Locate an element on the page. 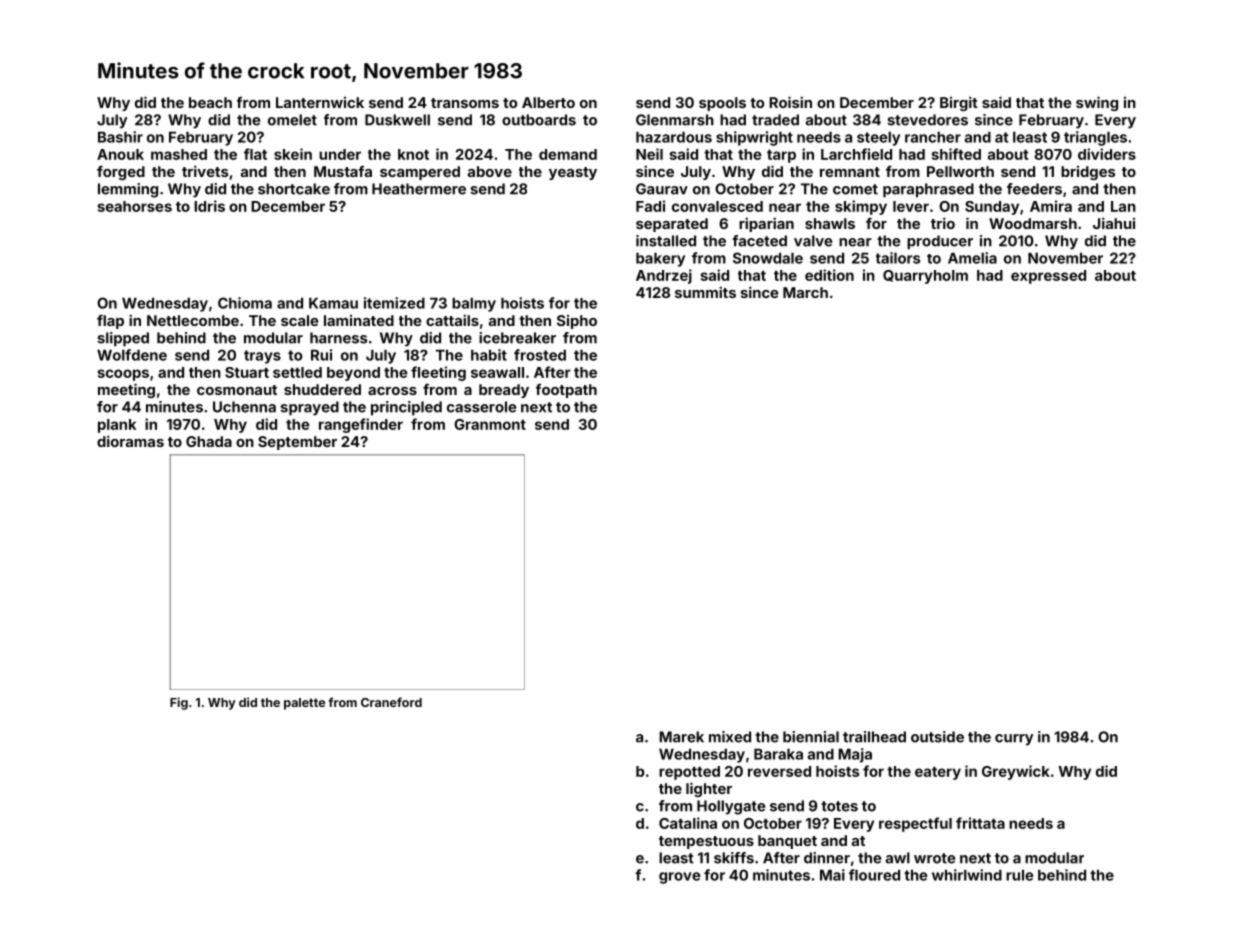  curry is located at coordinates (1014, 740).
